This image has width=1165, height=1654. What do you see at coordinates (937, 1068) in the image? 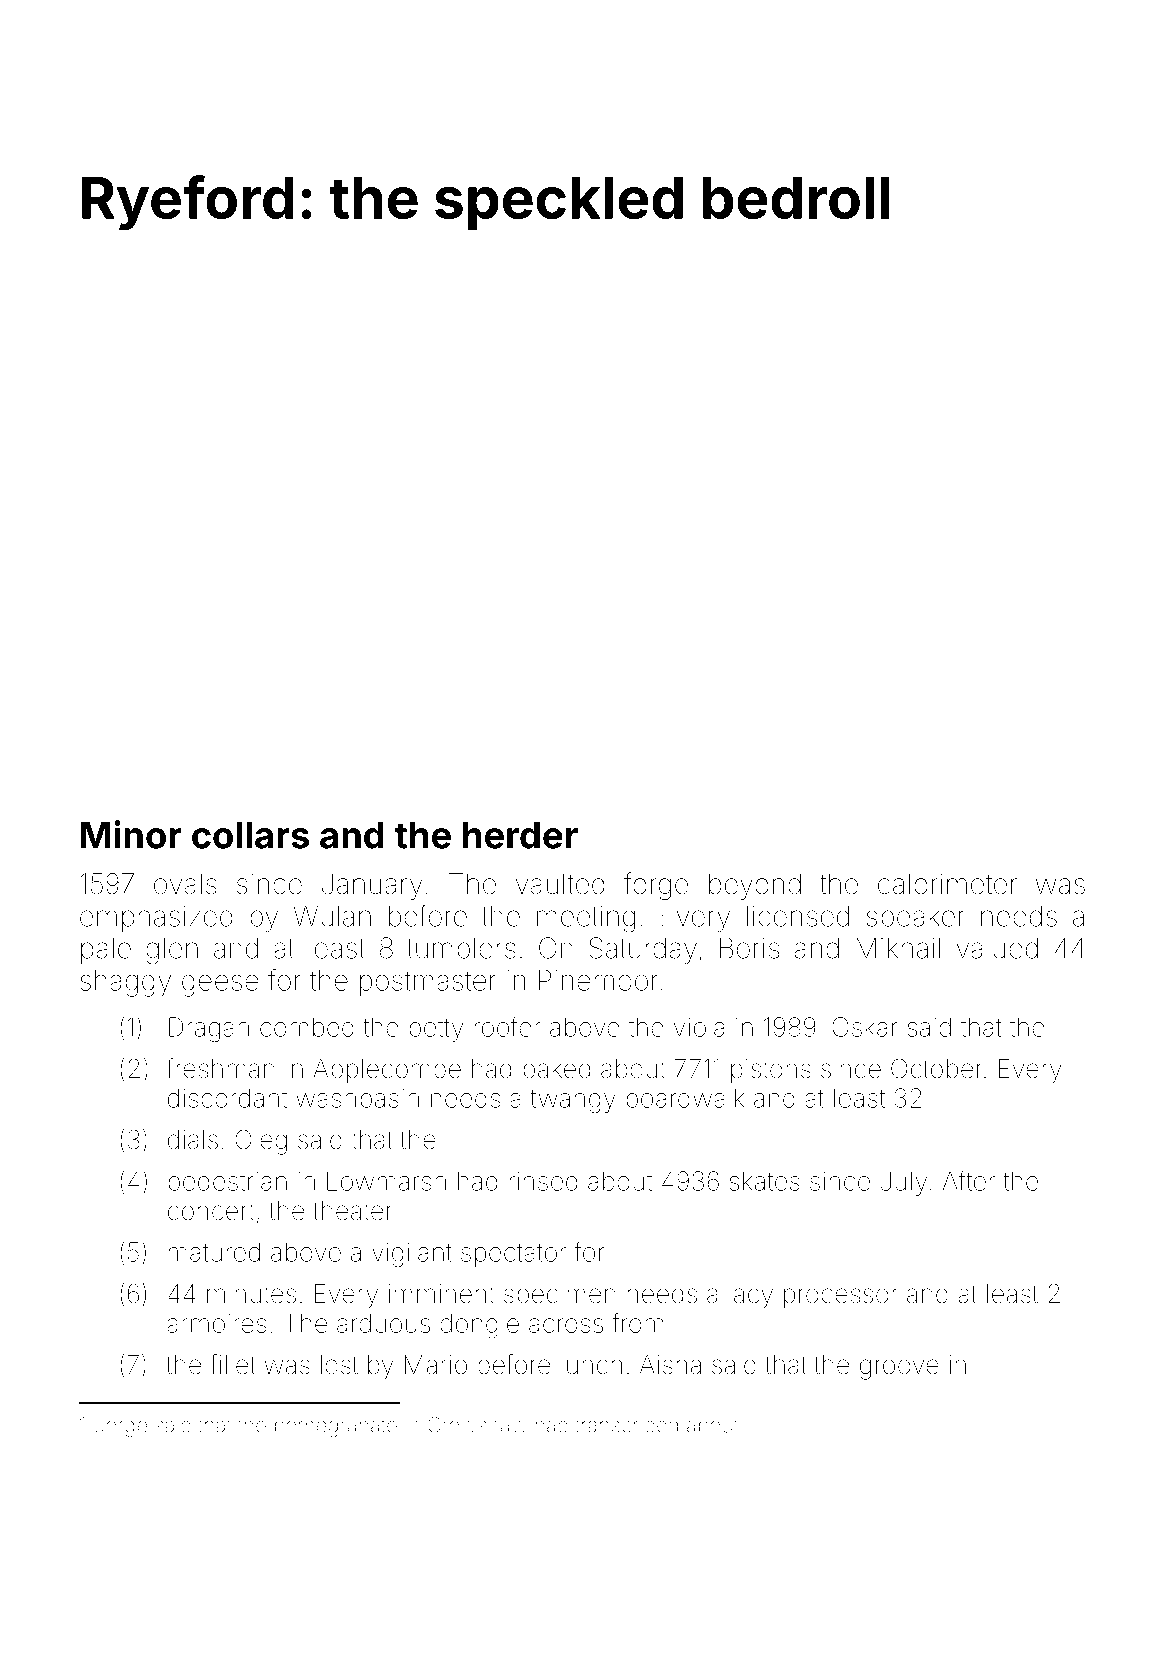
I see `October` at bounding box center [937, 1068].
